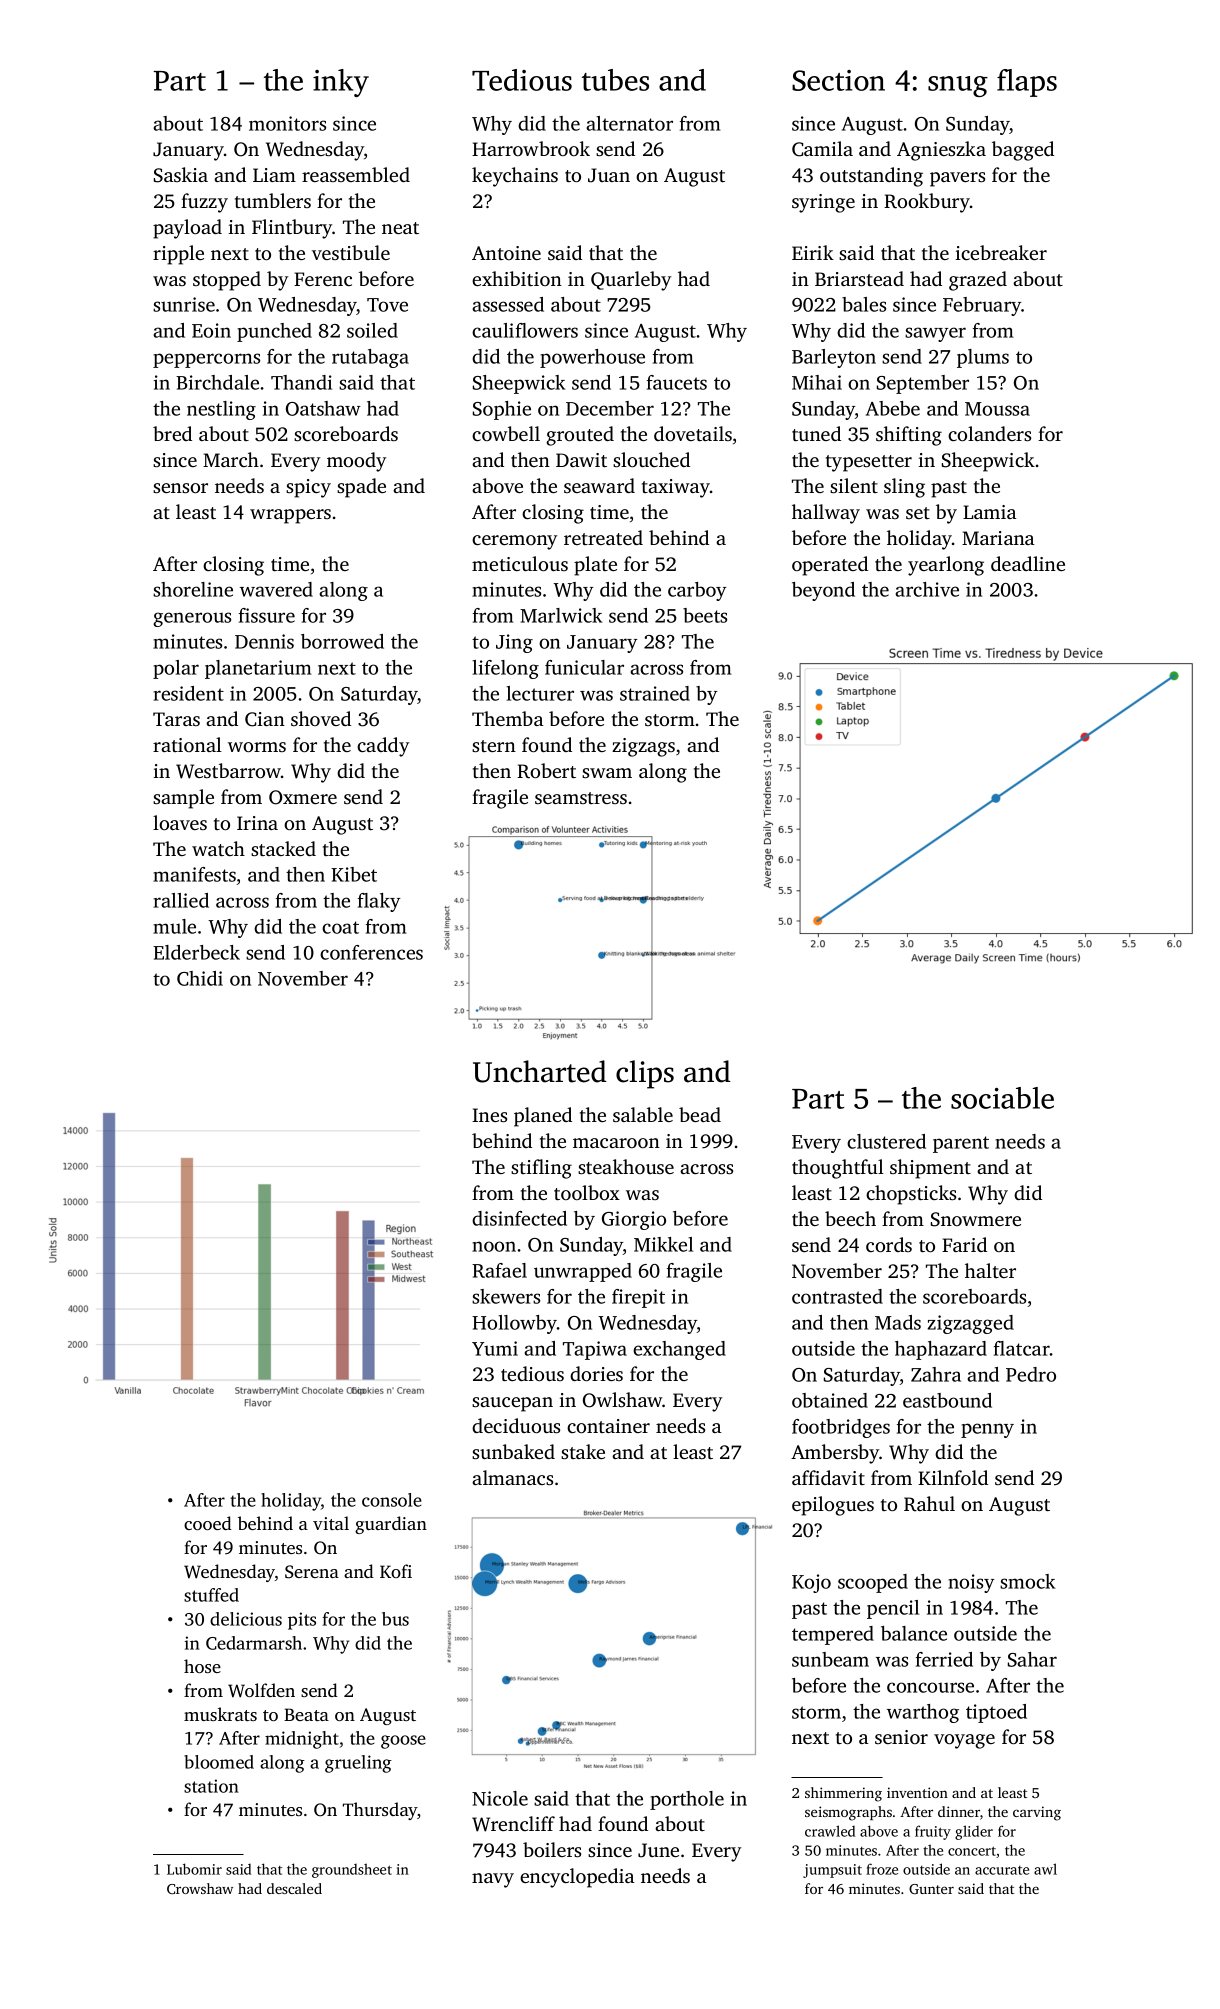 This image has width=1220, height=2009. Describe the element at coordinates (341, 83) in the image. I see `inky` at that location.
